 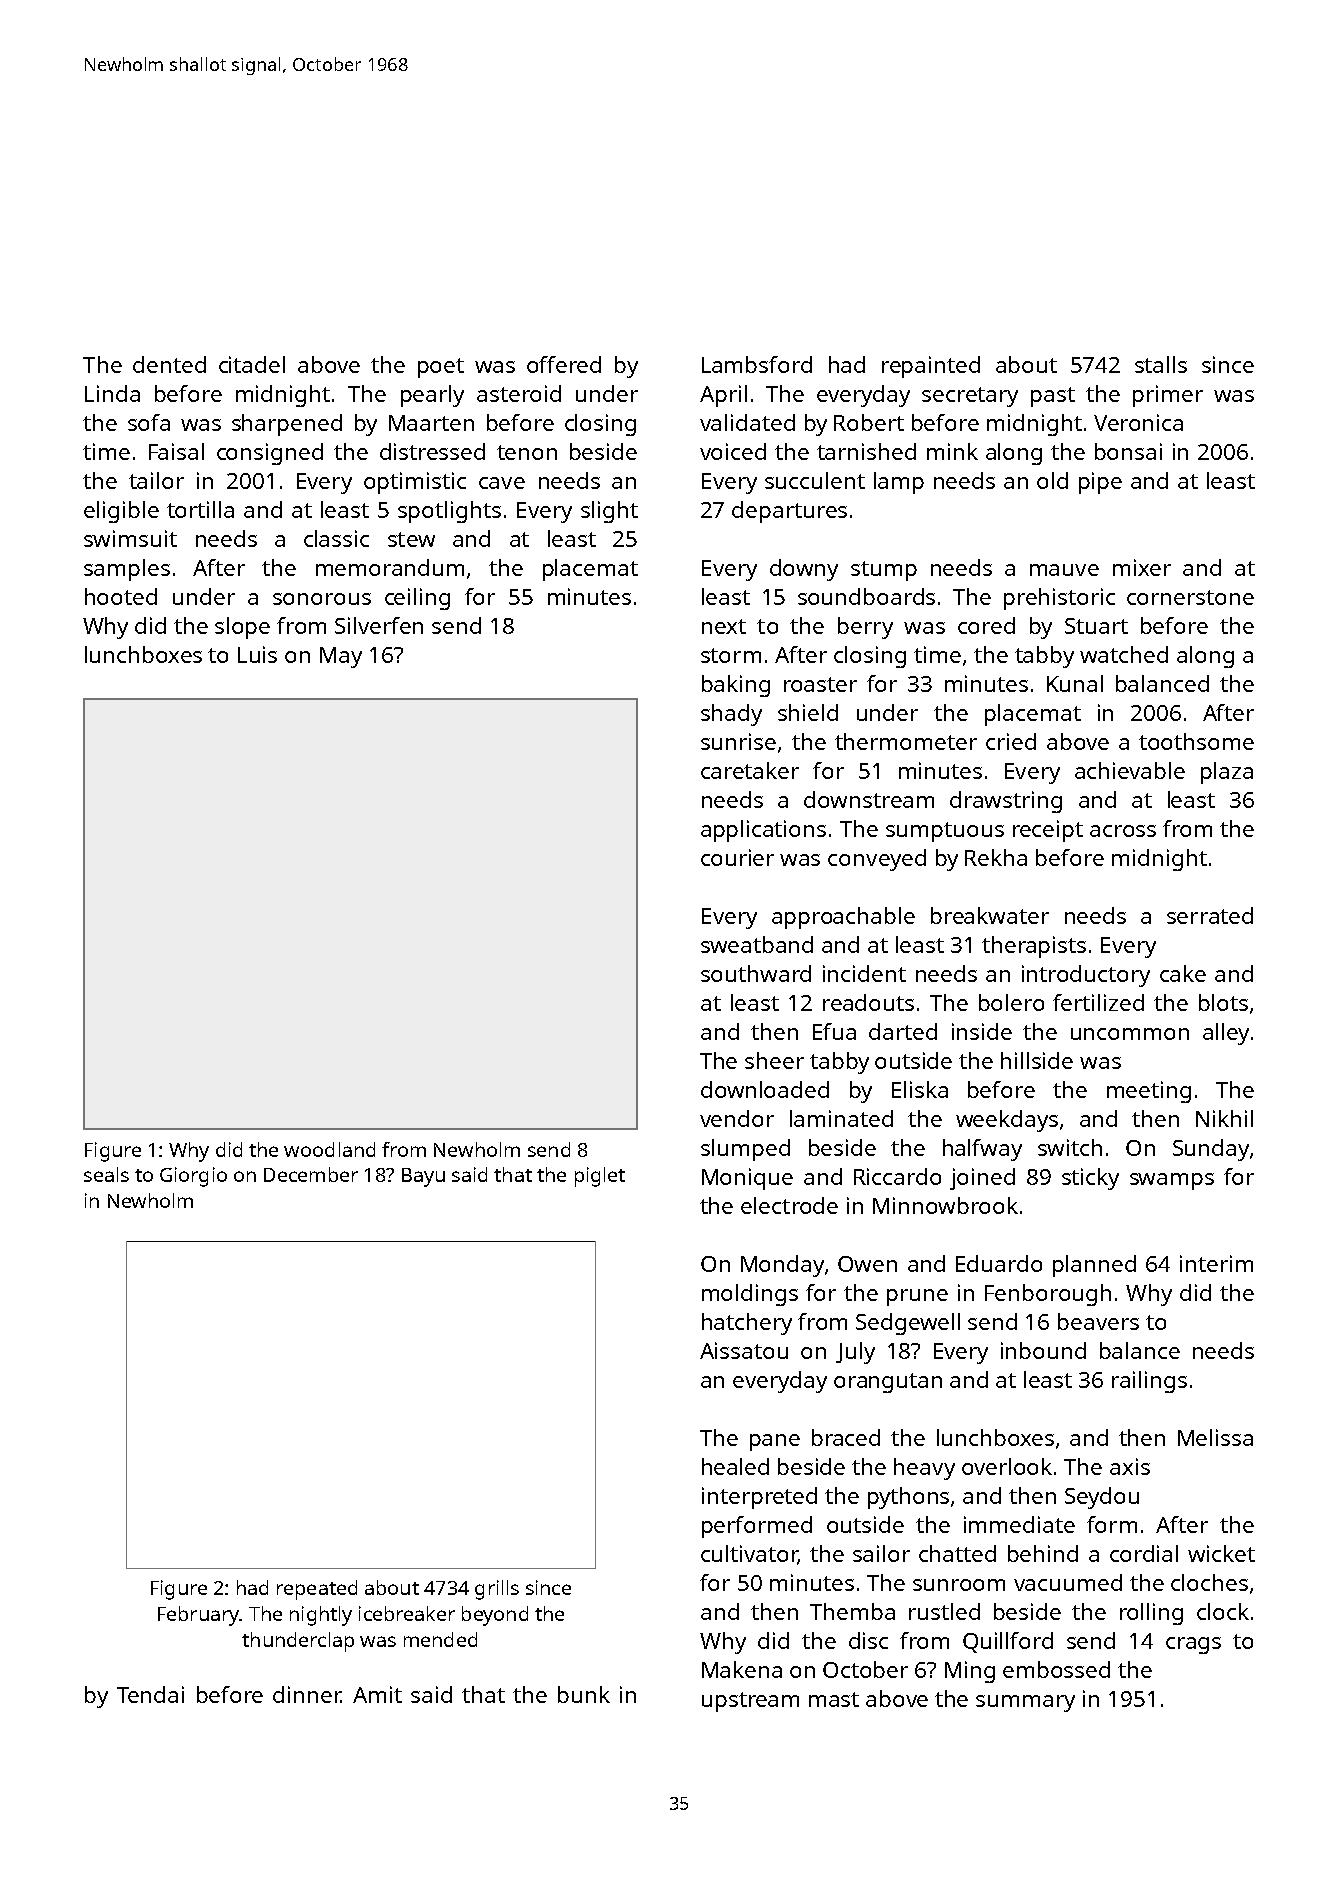 What do you see at coordinates (311, 1174) in the screenshot?
I see `December` at bounding box center [311, 1174].
